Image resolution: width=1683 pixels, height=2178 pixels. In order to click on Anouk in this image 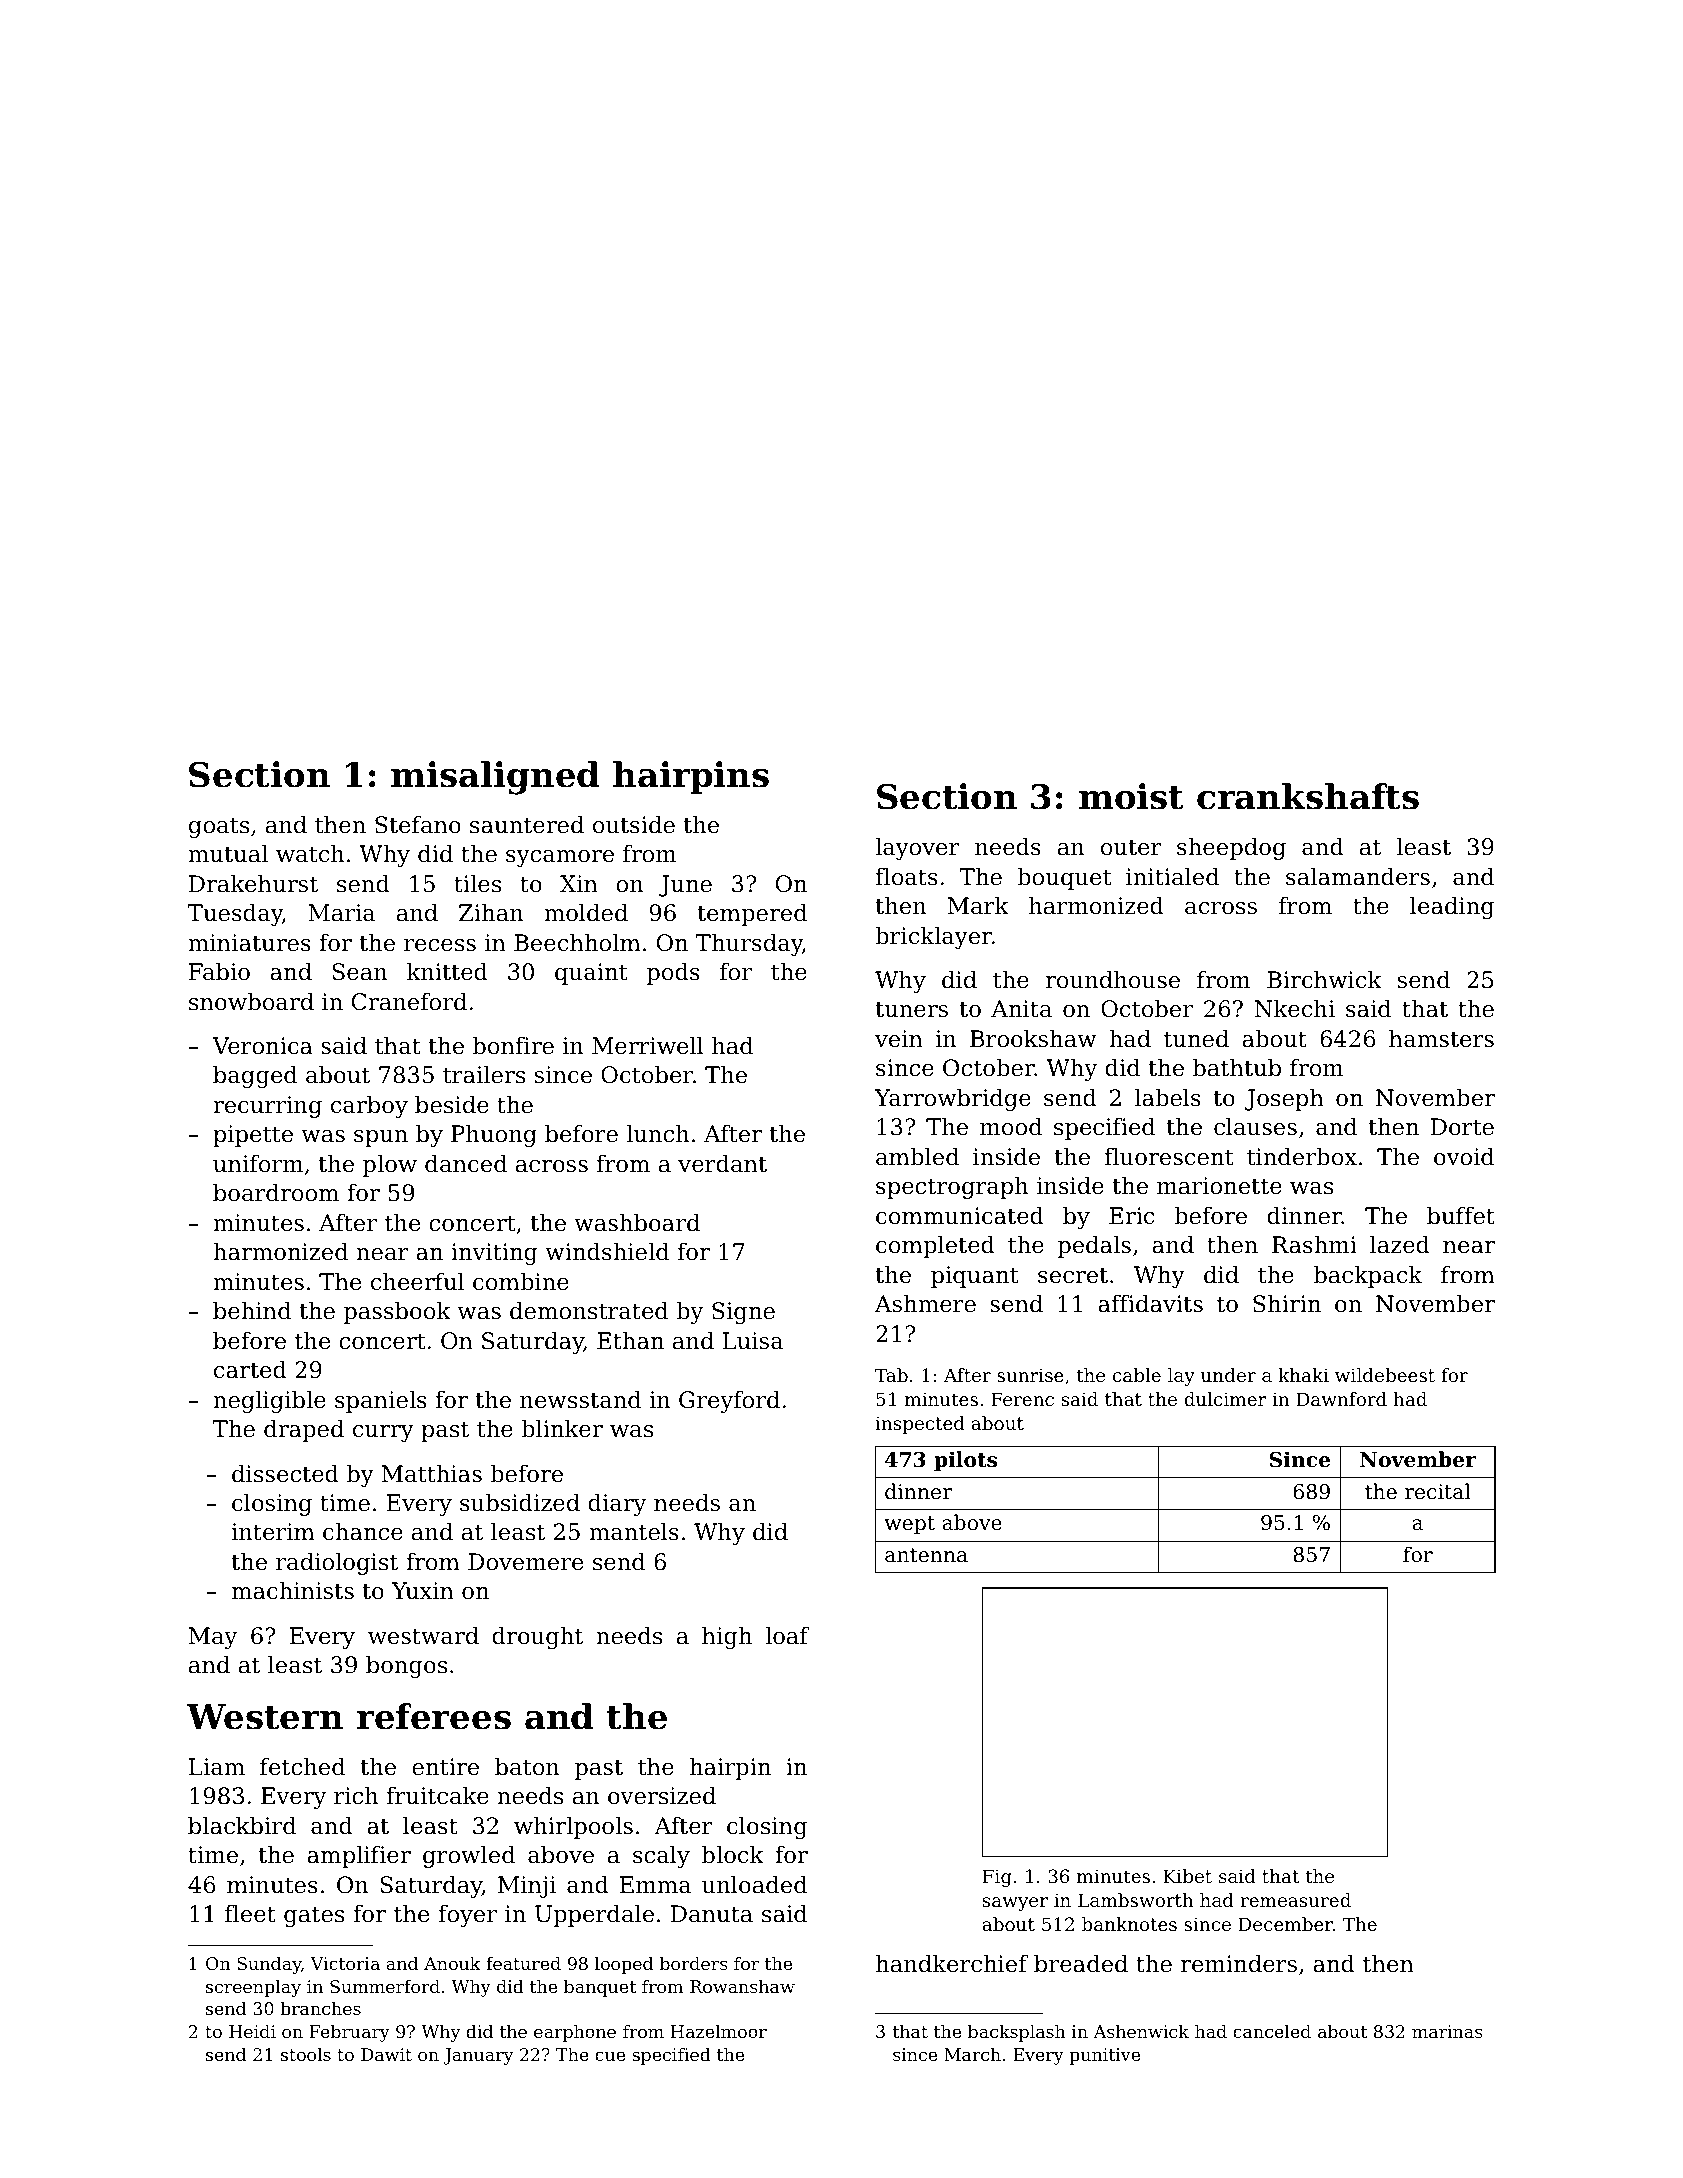, I will do `click(452, 1963)`.
